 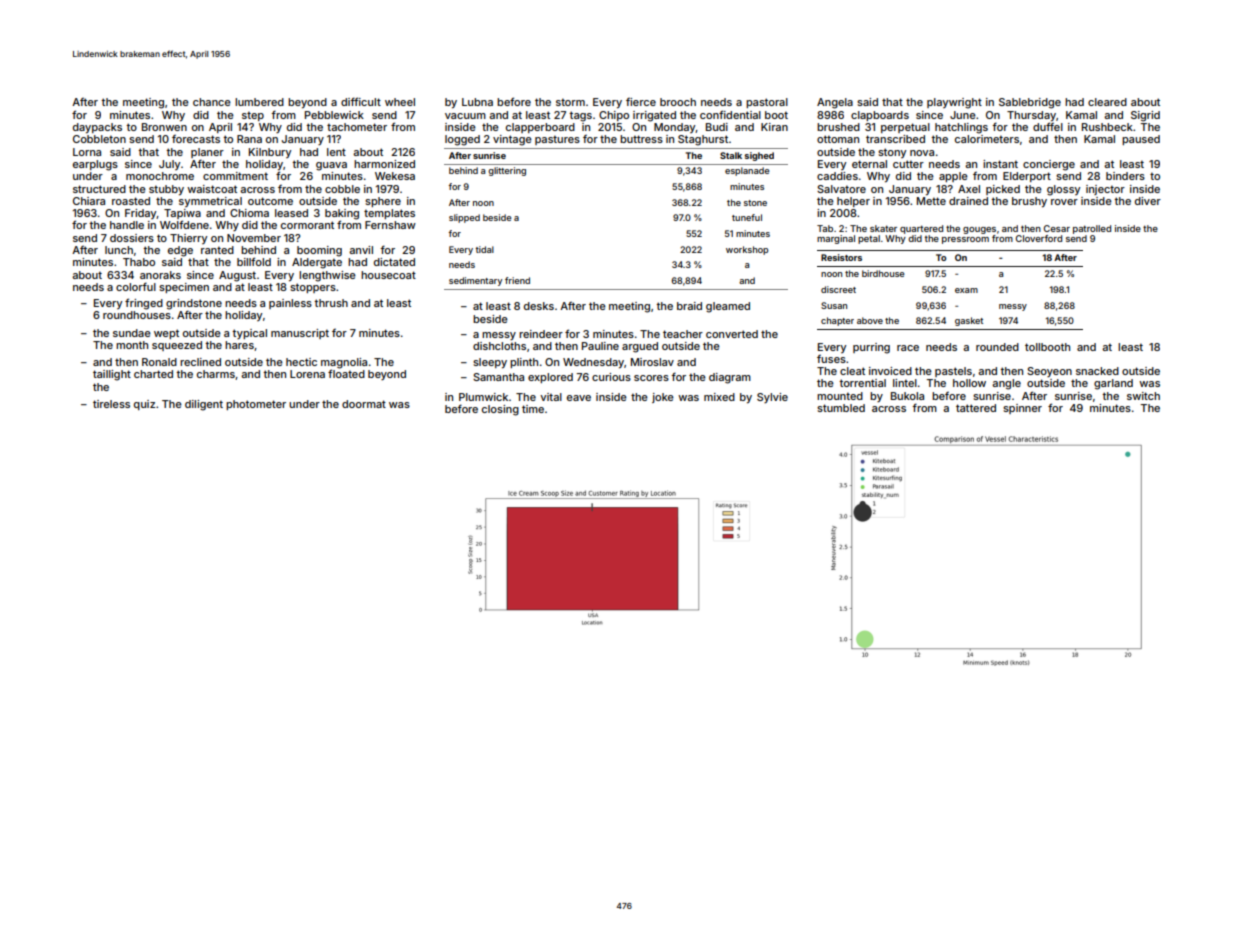 What do you see at coordinates (484, 249) in the screenshot?
I see `tidal` at bounding box center [484, 249].
